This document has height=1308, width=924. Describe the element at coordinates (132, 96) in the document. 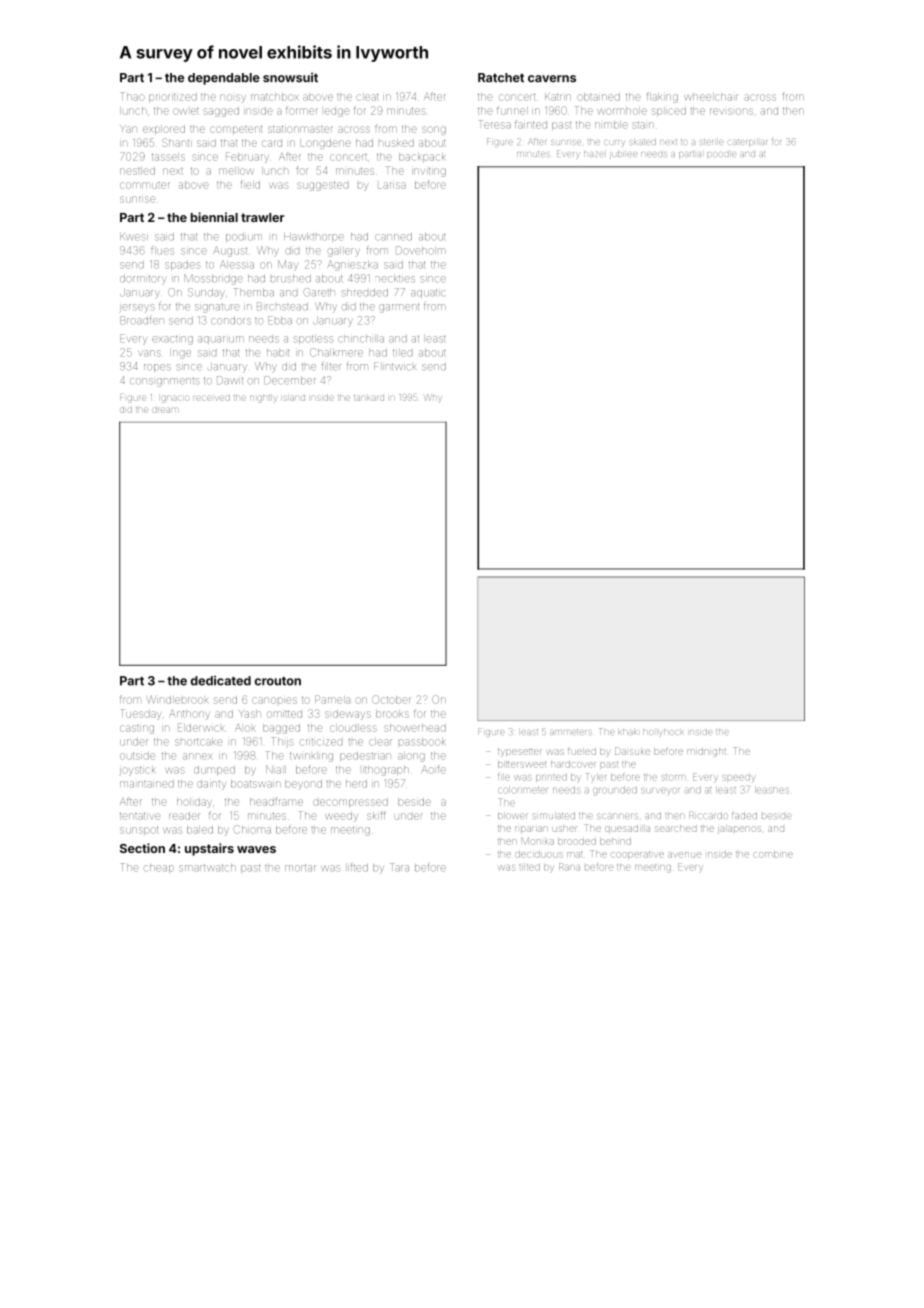

I see `Thao` at that location.
